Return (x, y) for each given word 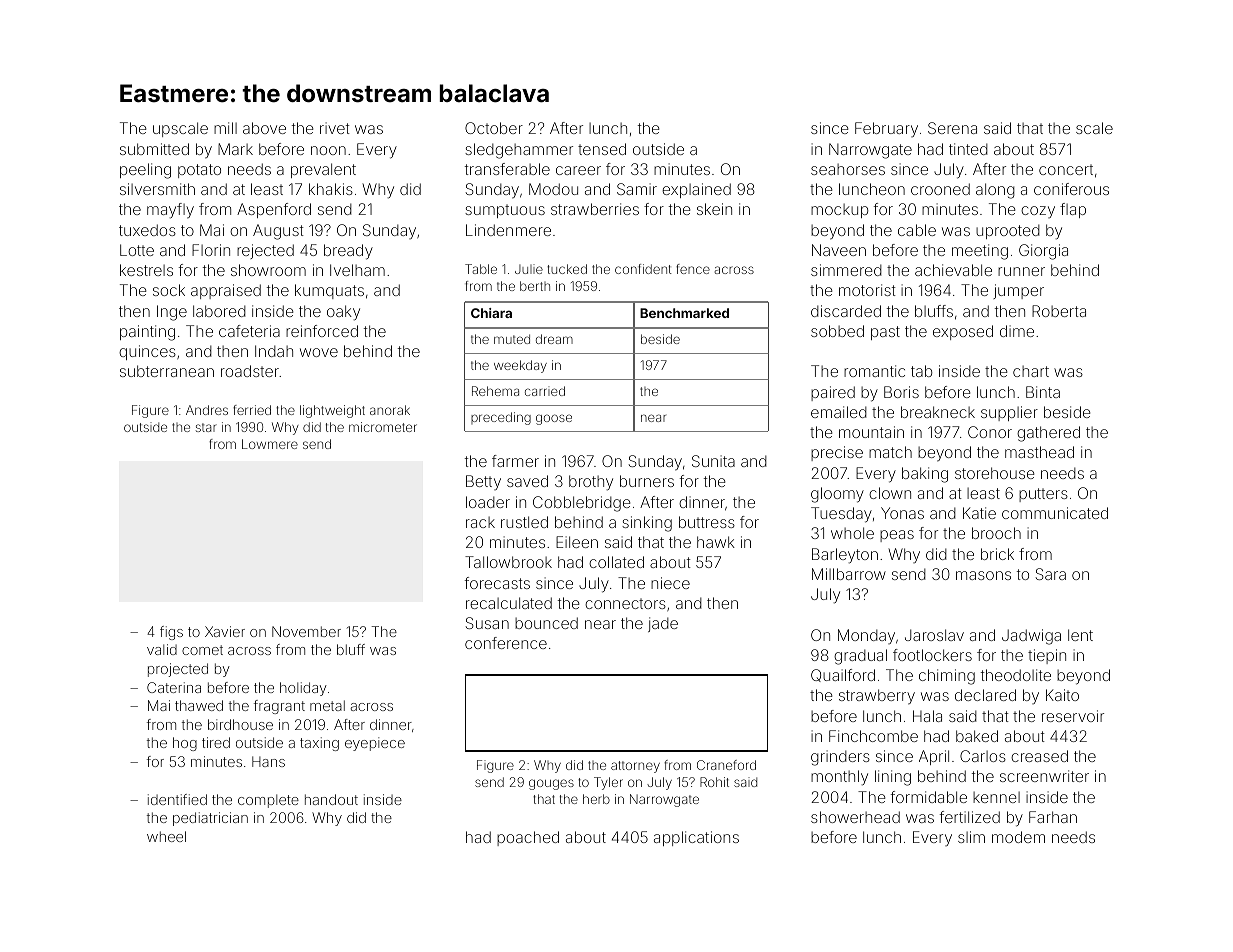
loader (488, 502)
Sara (1050, 574)
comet (202, 650)
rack (480, 522)
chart (1031, 371)
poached (528, 838)
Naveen (839, 250)
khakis (331, 189)
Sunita (713, 461)
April (934, 757)
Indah (274, 351)
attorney (635, 767)
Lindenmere (508, 230)
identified (177, 799)
